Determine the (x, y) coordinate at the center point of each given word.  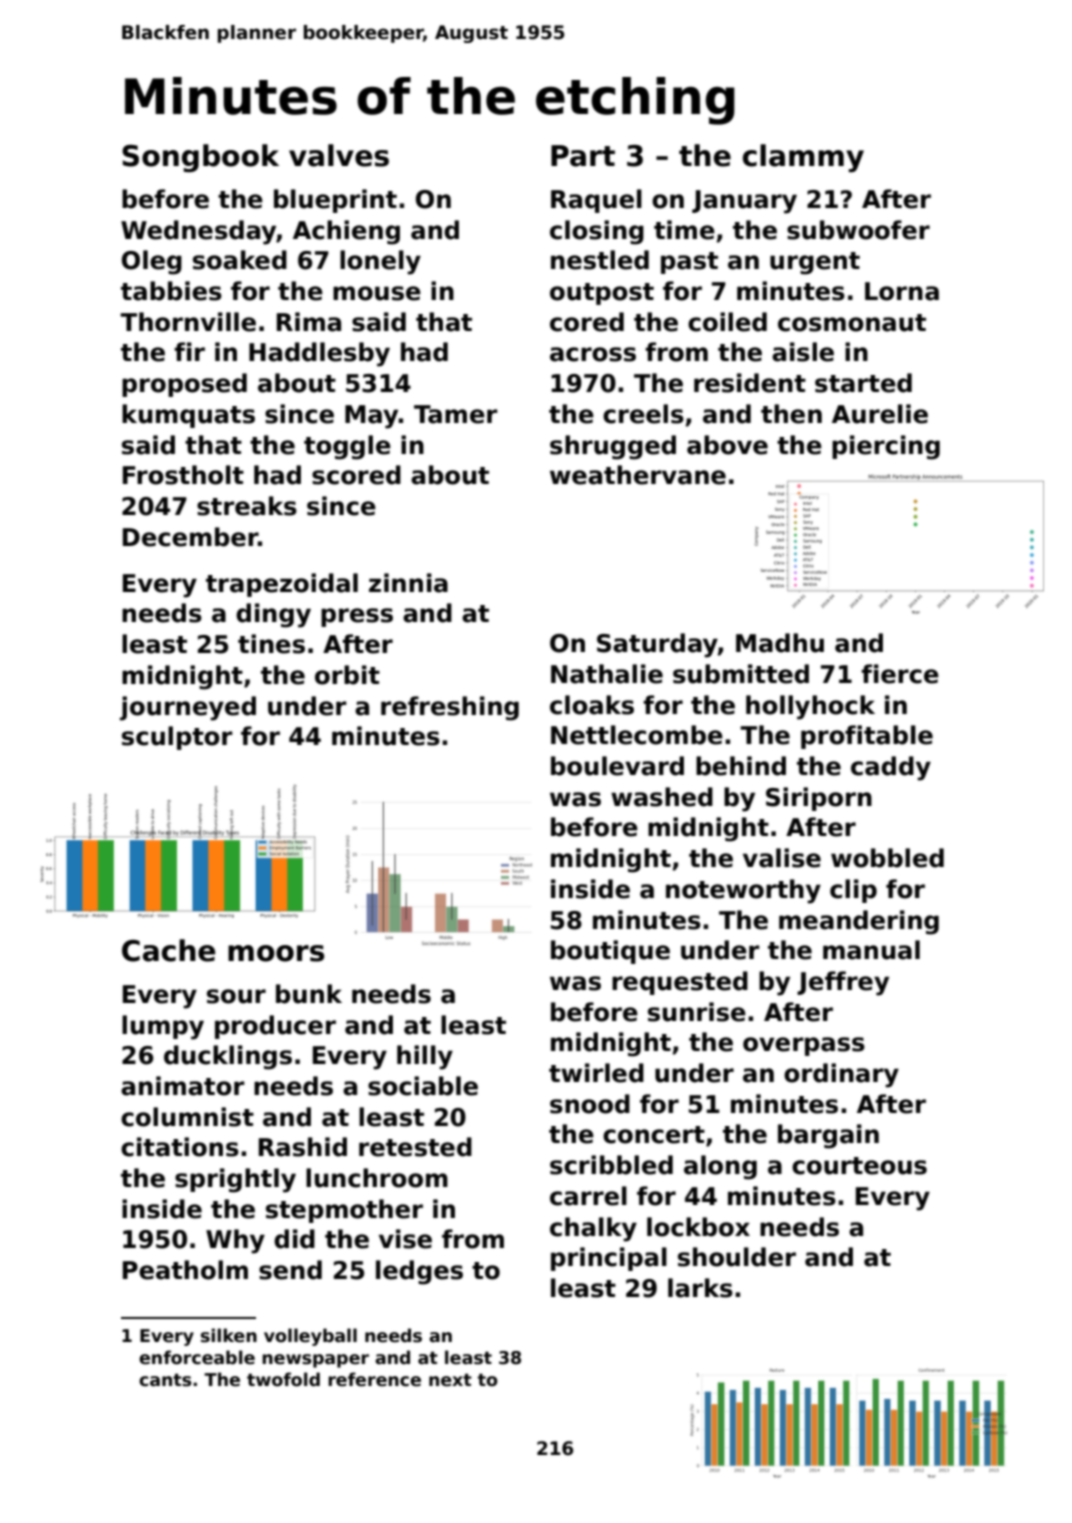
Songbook (200, 158)
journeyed (188, 708)
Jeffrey (843, 983)
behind (741, 766)
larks (700, 1288)
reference (374, 1379)
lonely (380, 262)
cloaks (592, 705)
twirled (596, 1073)
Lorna (902, 291)
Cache (168, 950)
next (450, 1380)
